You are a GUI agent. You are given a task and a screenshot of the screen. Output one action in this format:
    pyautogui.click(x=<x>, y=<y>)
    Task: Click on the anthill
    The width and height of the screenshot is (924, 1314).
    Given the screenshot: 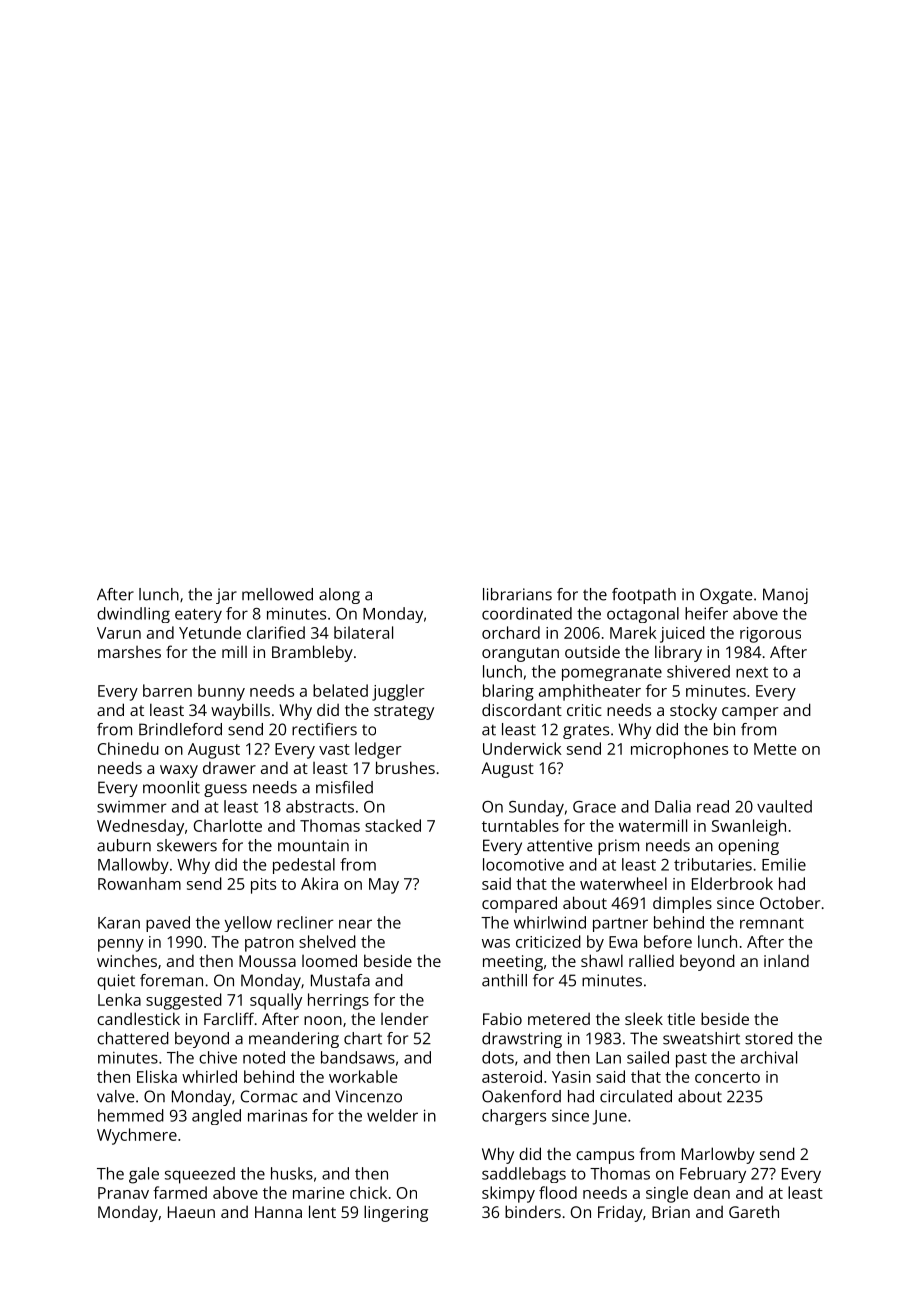 What is the action you would take?
    pyautogui.click(x=504, y=980)
